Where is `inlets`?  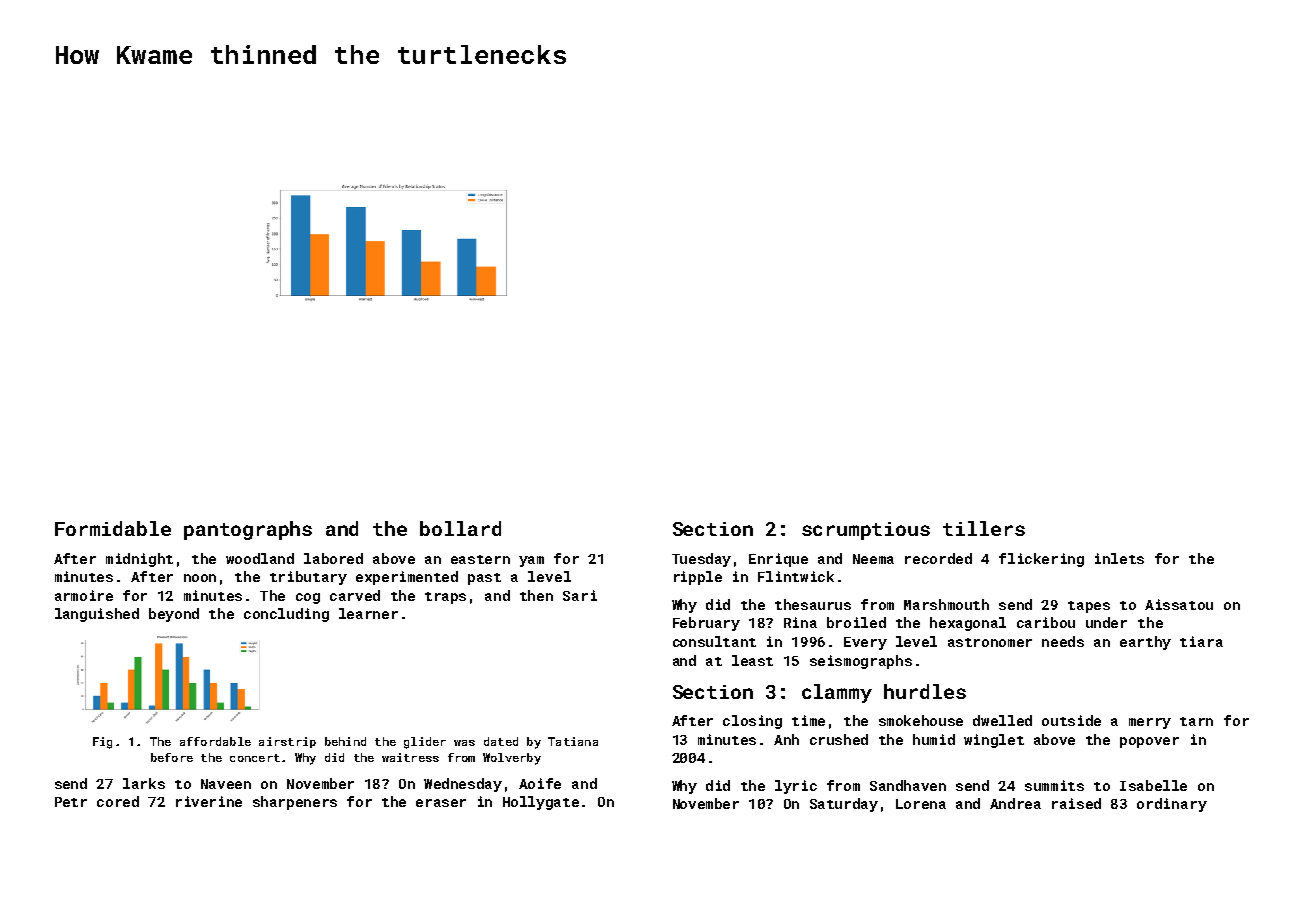
inlets is located at coordinates (1119, 558).
